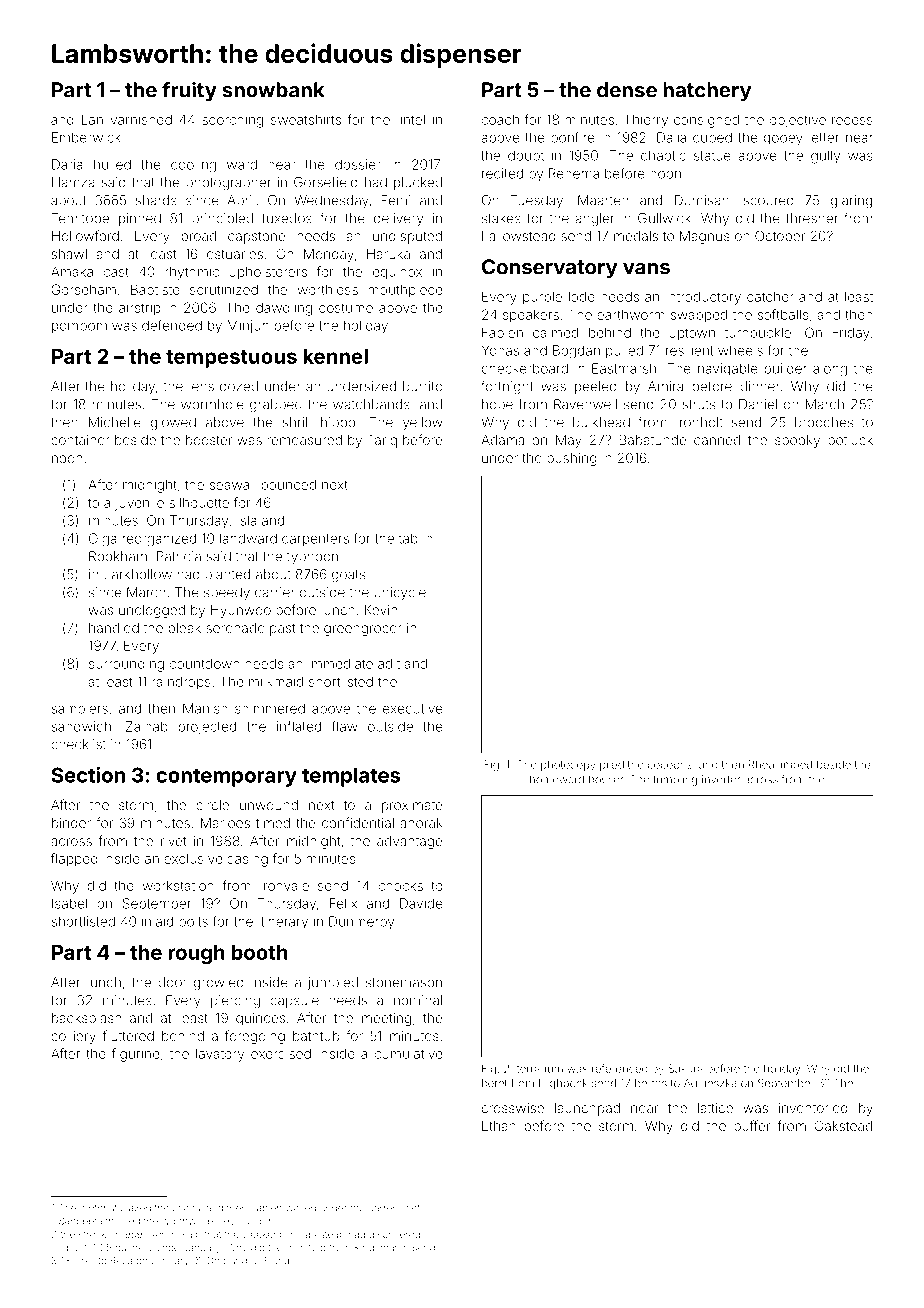  Describe the element at coordinates (652, 440) in the screenshot. I see `Babatunde` at that location.
